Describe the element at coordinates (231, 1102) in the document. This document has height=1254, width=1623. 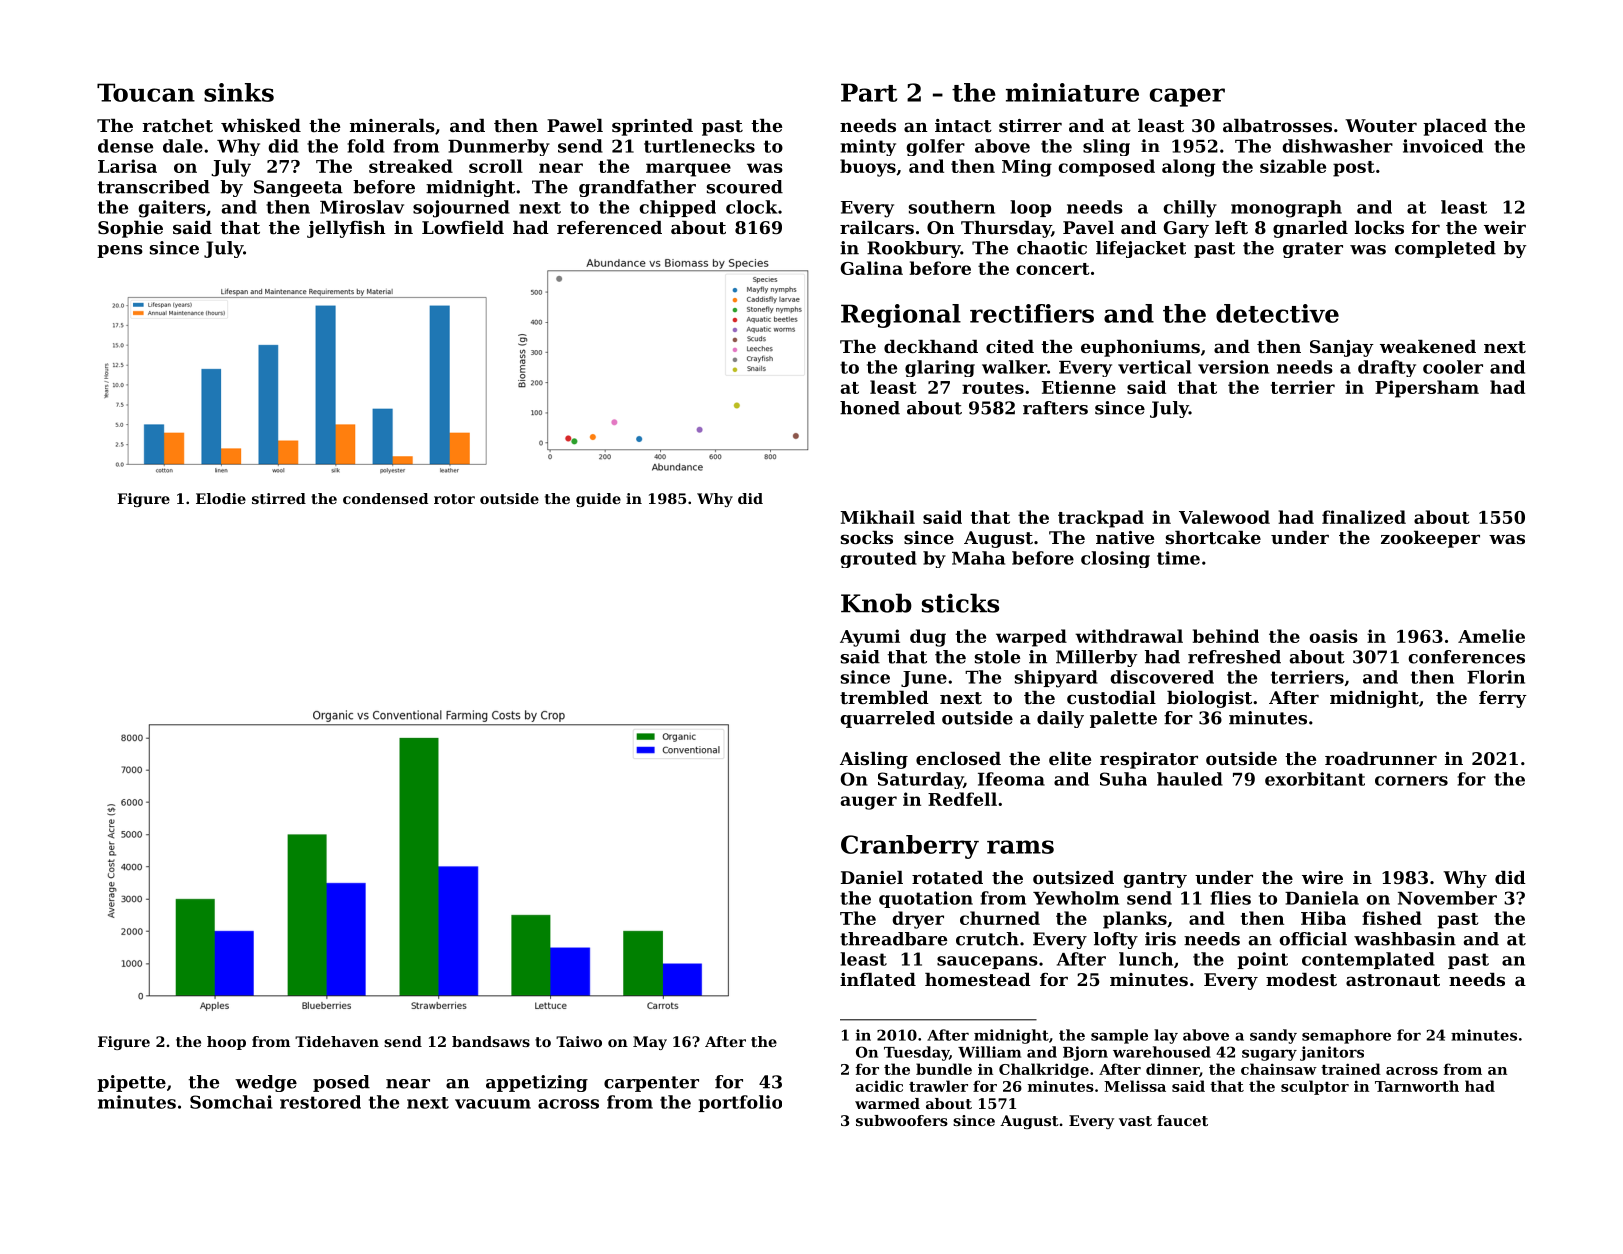
I see `Somchai` at that location.
